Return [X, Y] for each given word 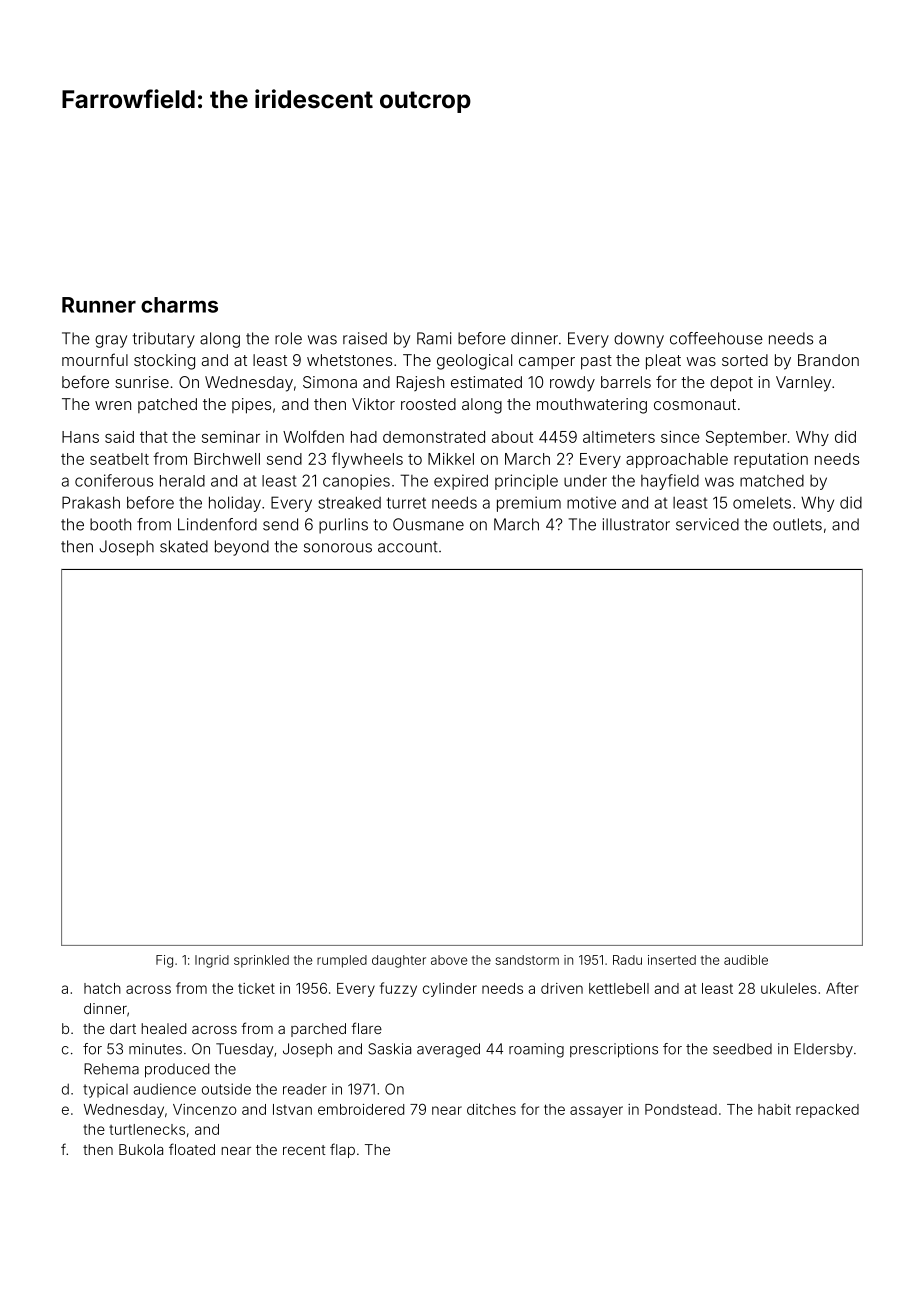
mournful [95, 359]
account [408, 547]
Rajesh [420, 383]
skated [184, 546]
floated [192, 1149]
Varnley [803, 384]
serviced [707, 524]
